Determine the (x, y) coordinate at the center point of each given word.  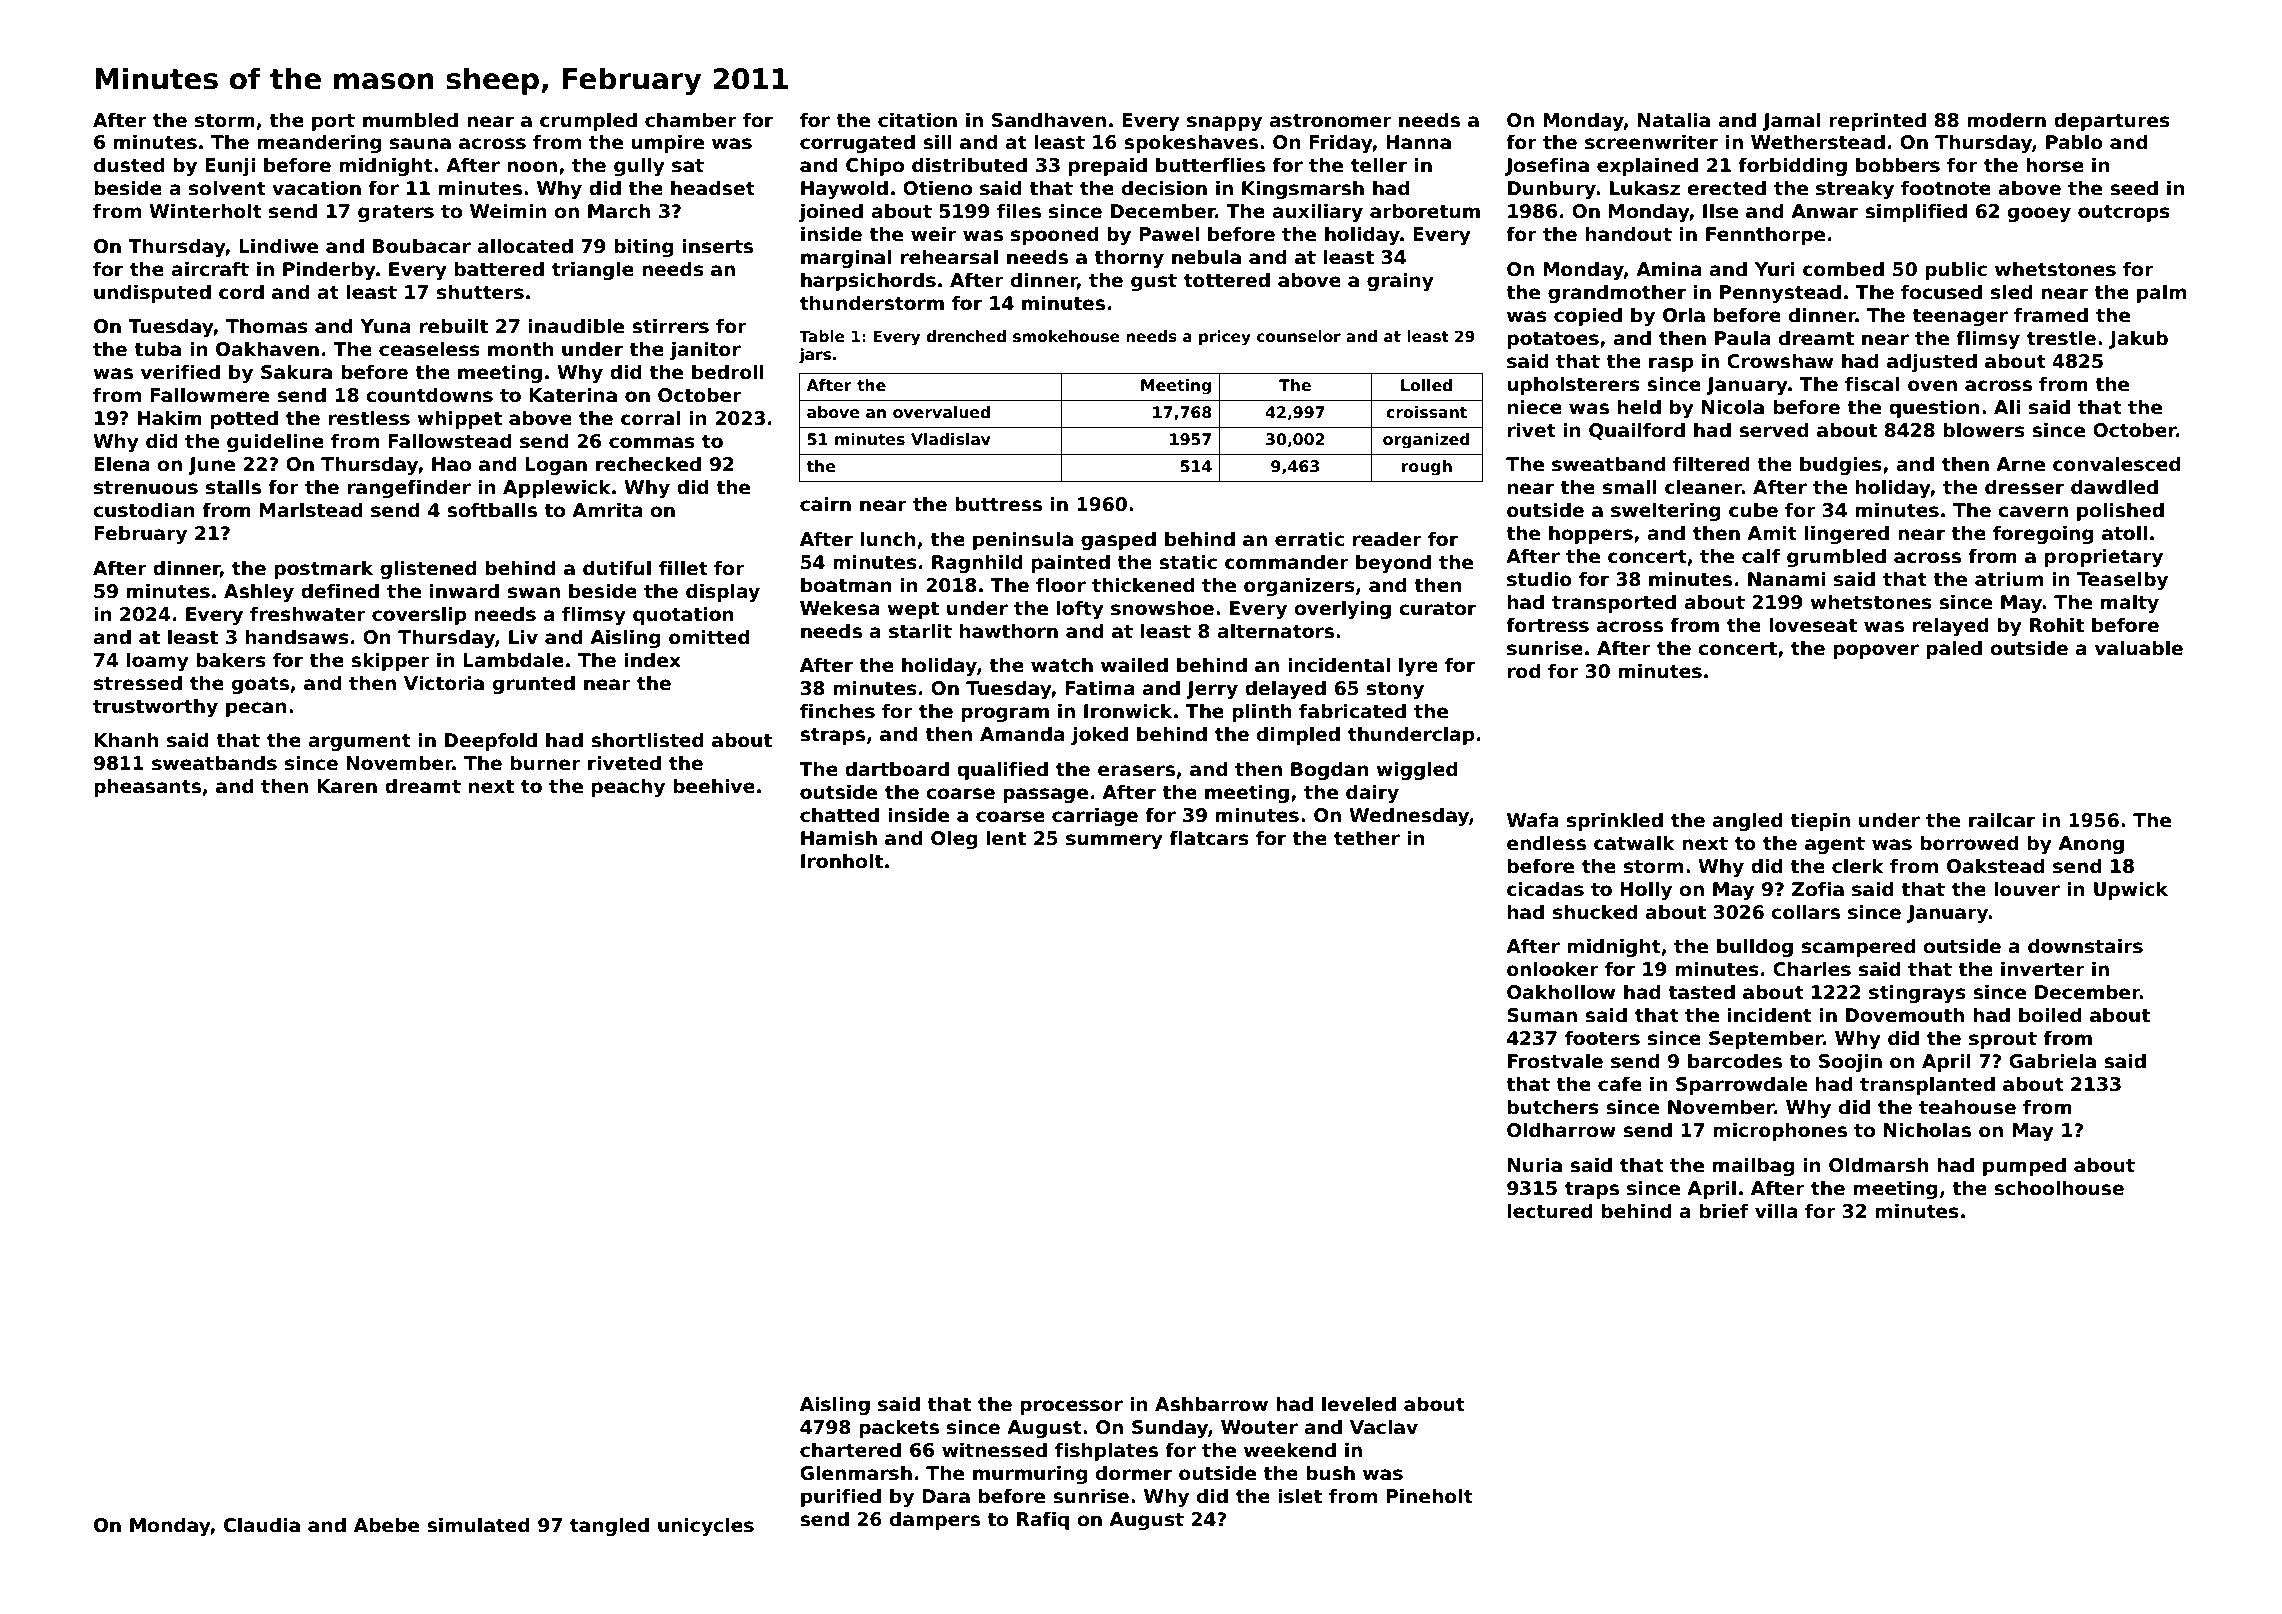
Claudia (262, 1525)
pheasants (147, 787)
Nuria (1535, 1165)
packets (899, 1428)
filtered (1711, 464)
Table (822, 336)
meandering (319, 143)
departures (2112, 121)
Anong (2091, 845)
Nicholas (1927, 1130)
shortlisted (647, 740)
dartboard (897, 769)
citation (917, 120)
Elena (121, 464)
